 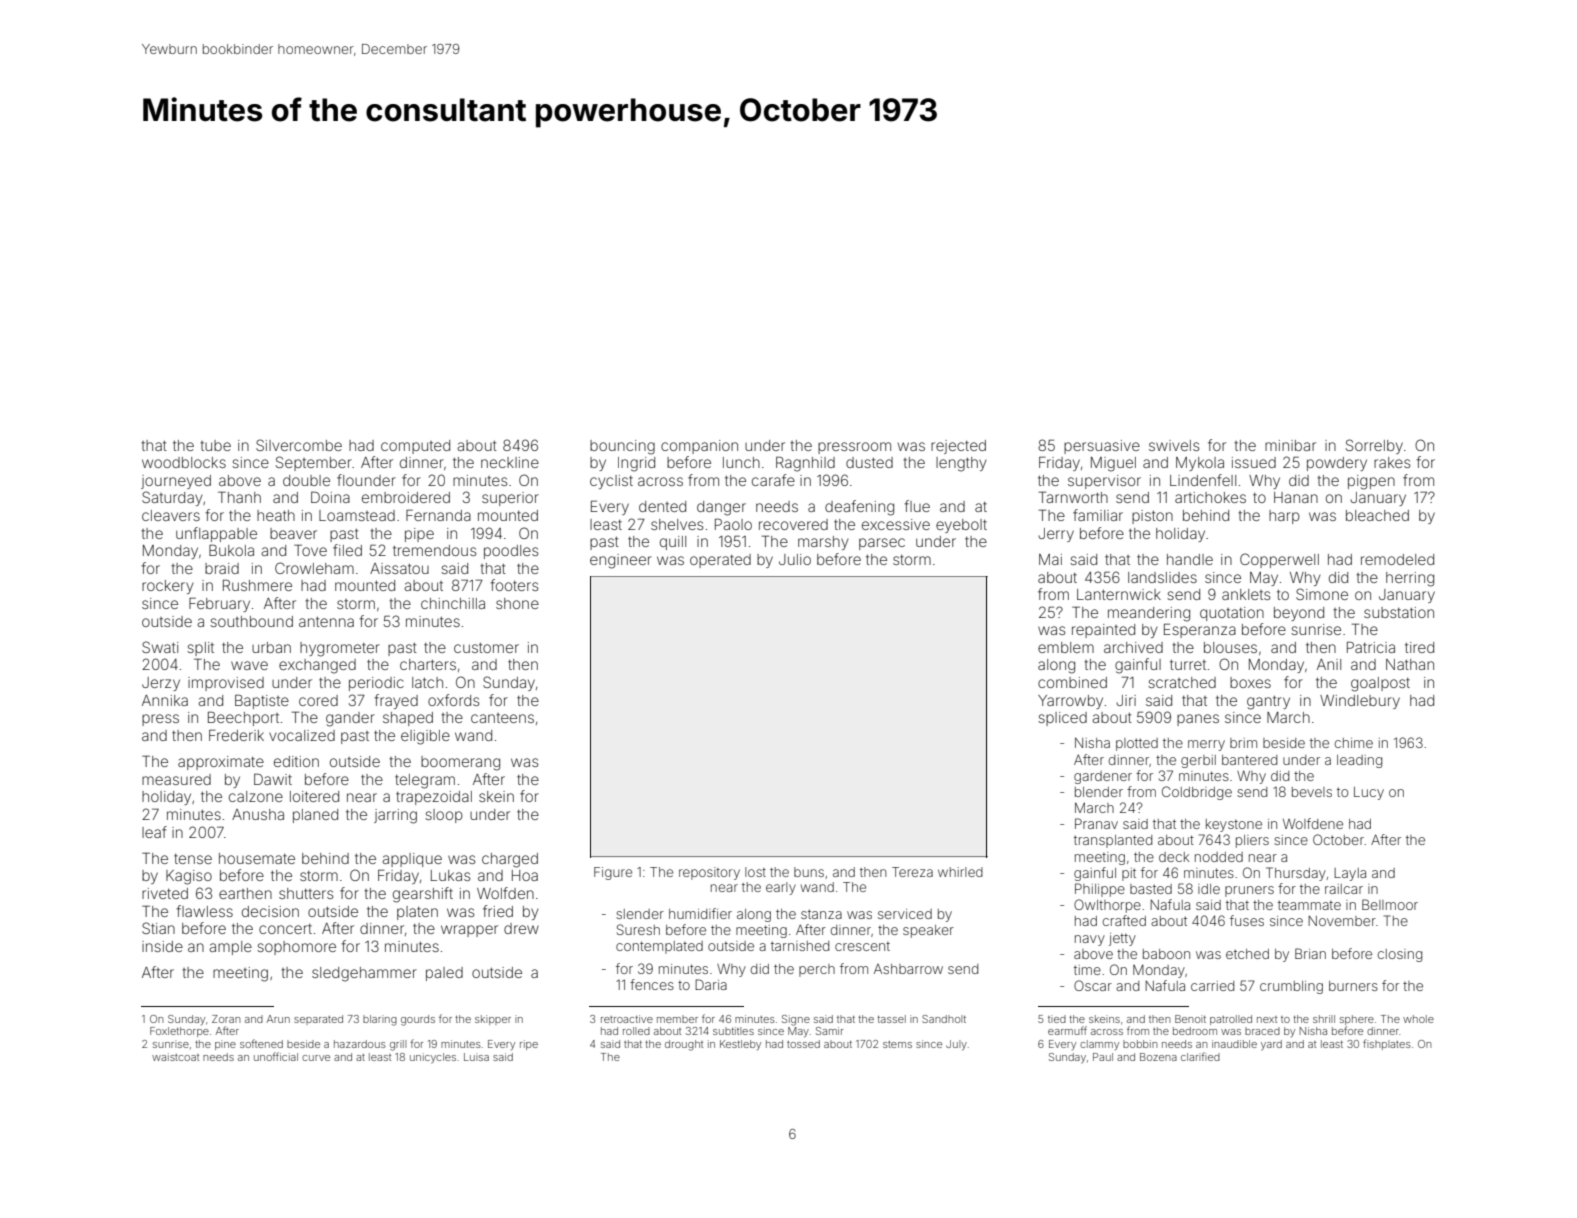 I want to click on neckline, so click(x=510, y=462).
